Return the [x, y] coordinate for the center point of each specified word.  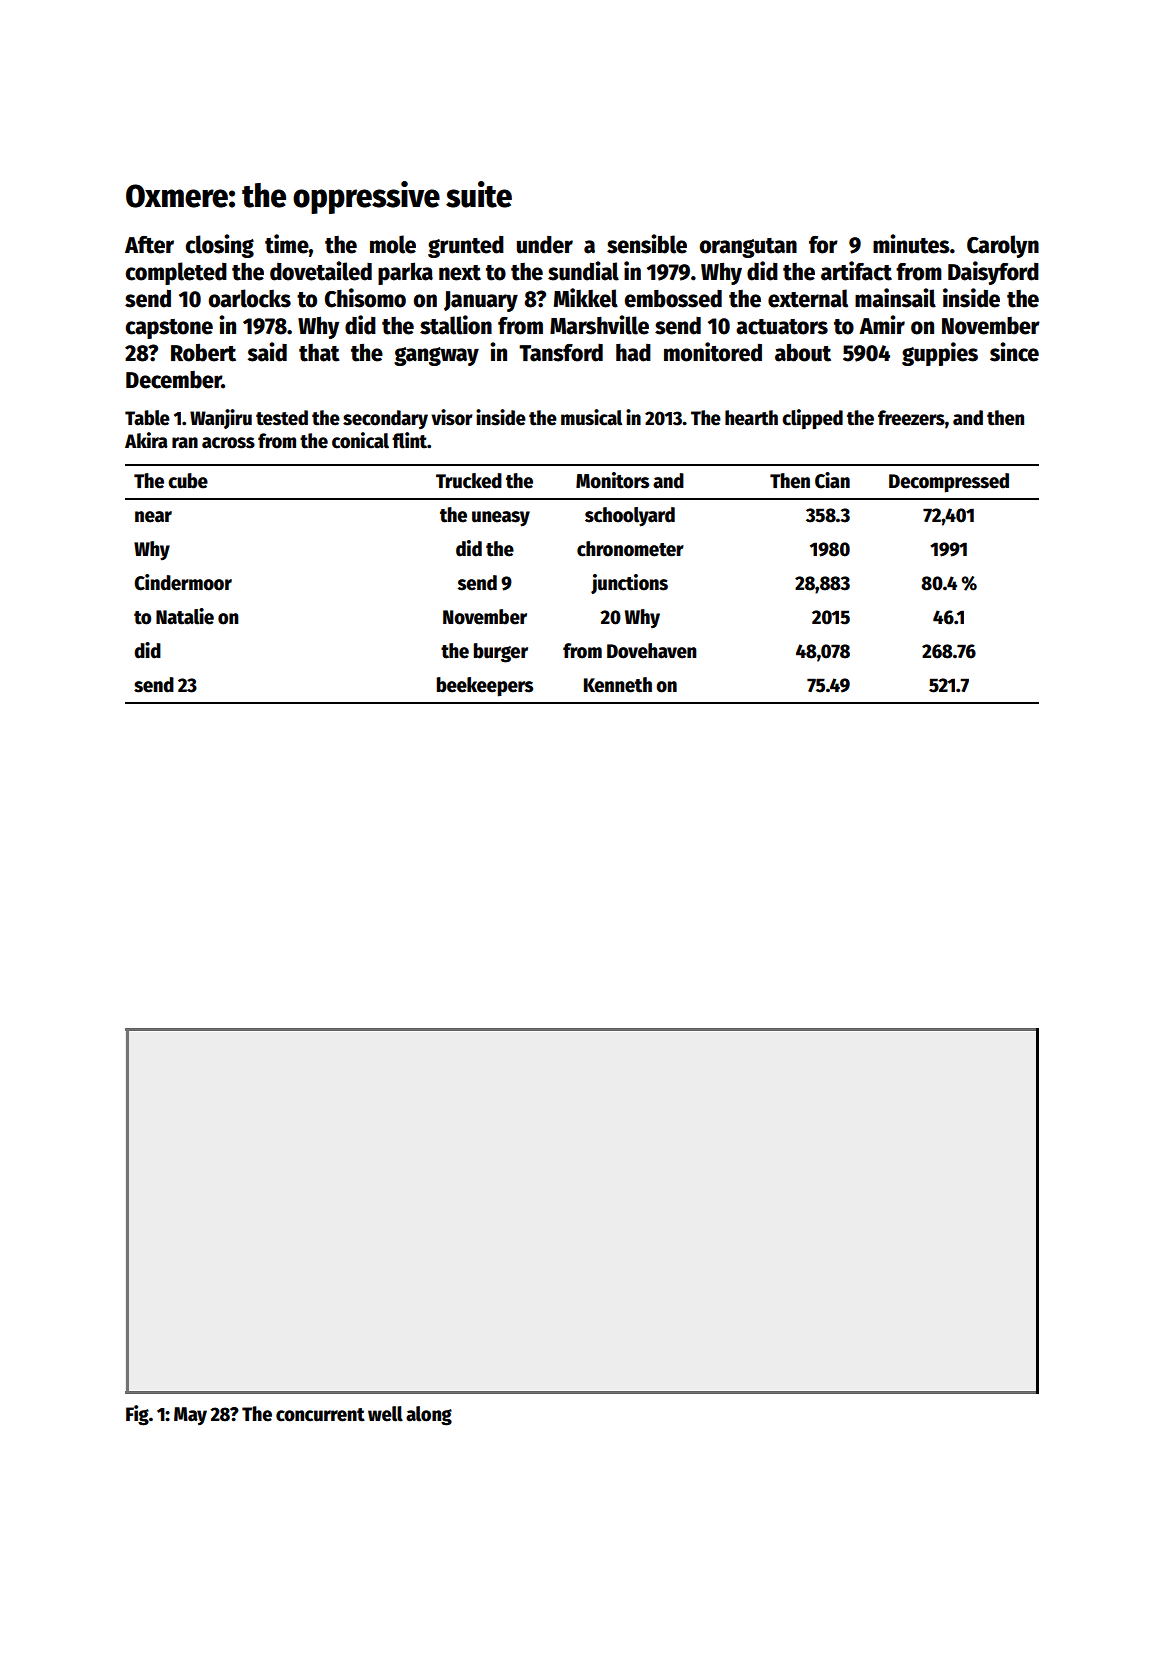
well [385, 1414]
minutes [911, 244]
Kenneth [618, 685]
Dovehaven [652, 651]
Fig [137, 1415]
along [429, 1416]
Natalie [185, 616]
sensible [647, 244]
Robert [203, 353]
